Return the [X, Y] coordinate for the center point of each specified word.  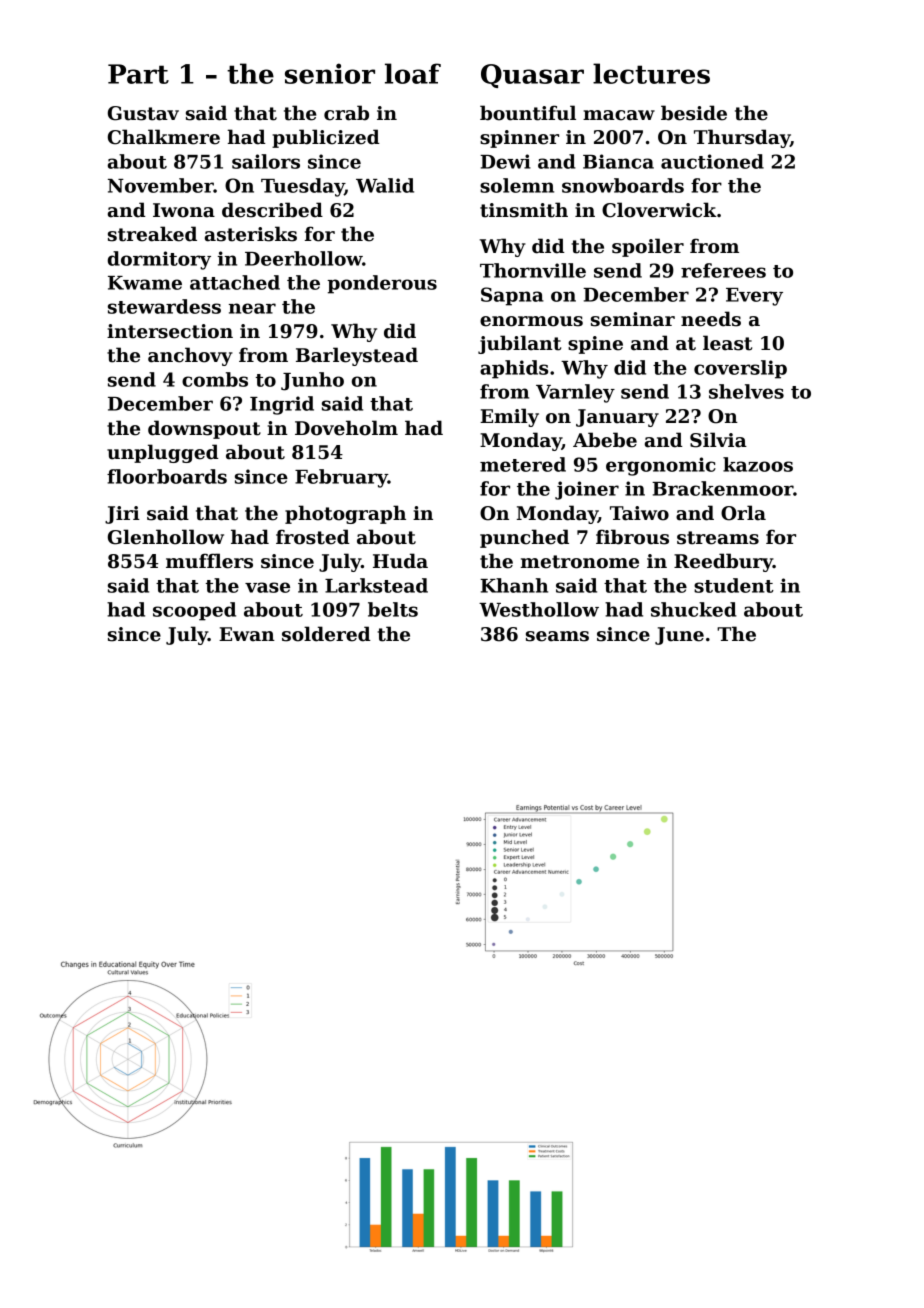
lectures [651, 73]
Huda [400, 561]
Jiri [122, 515]
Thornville [533, 270]
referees [723, 270]
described [272, 210]
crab [346, 113]
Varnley [575, 393]
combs [215, 379]
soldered [326, 634]
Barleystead [357, 356]
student [734, 585]
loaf [413, 73]
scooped [194, 611]
